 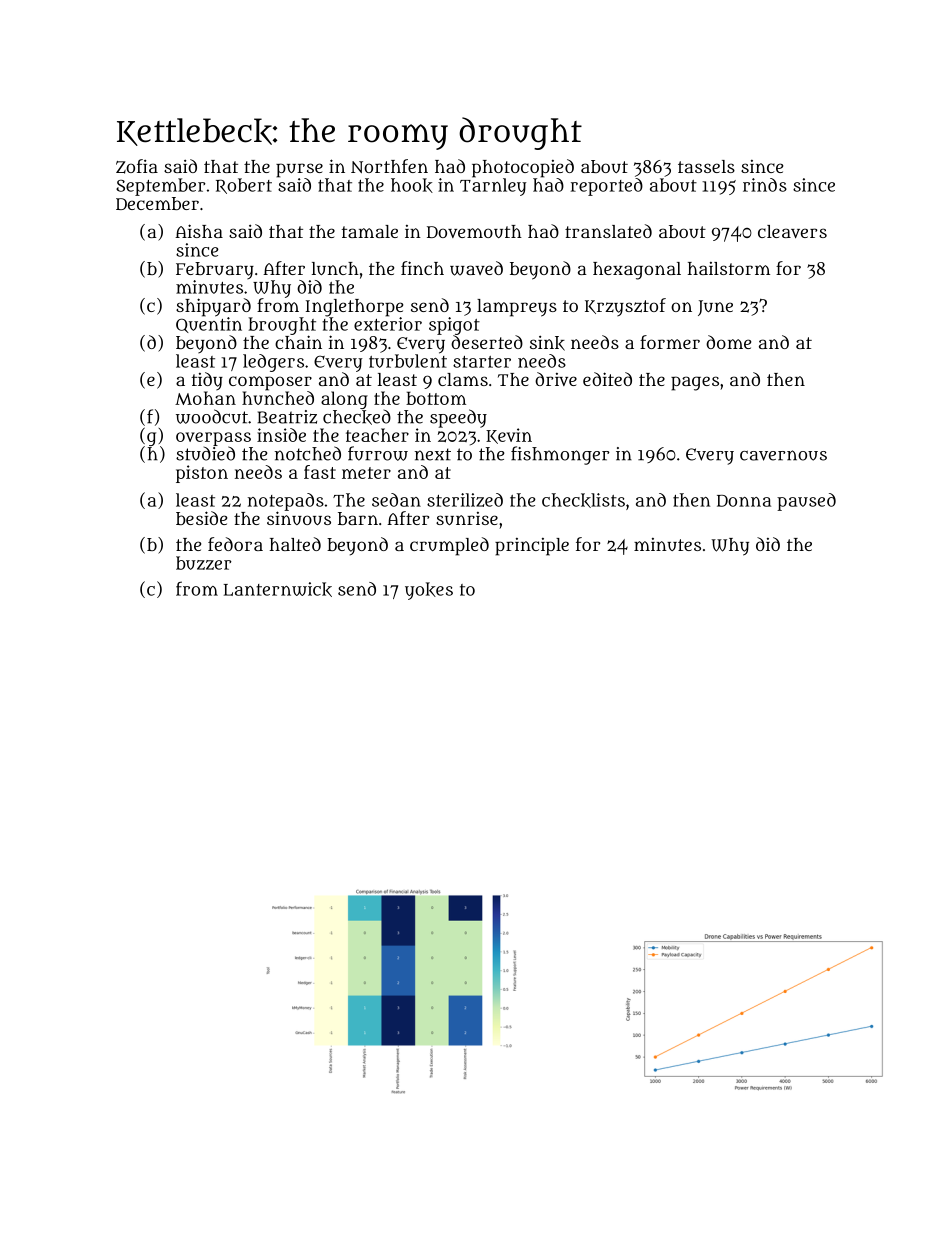 I want to click on furrow, so click(x=378, y=453).
